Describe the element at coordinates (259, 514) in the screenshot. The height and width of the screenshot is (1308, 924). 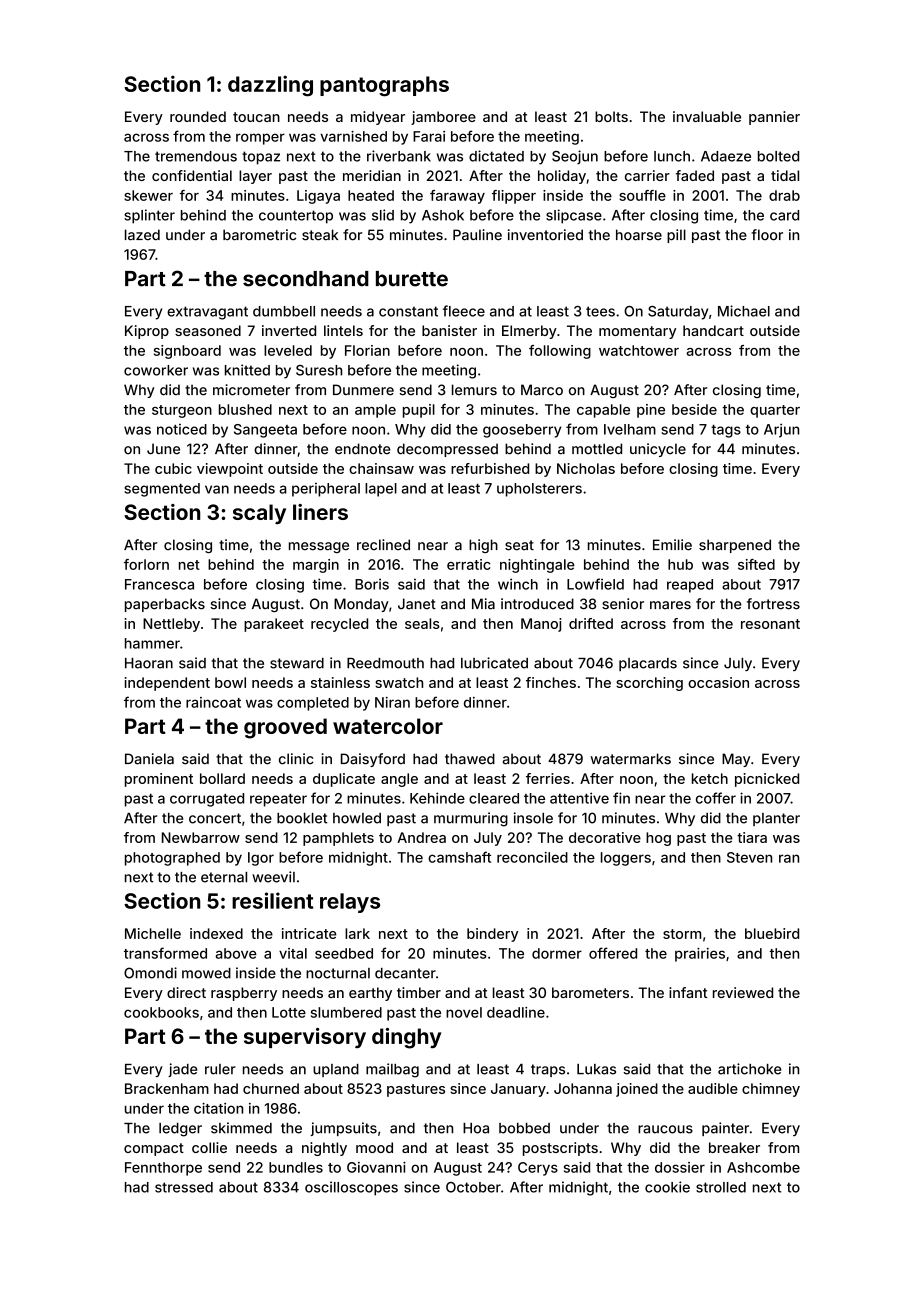
I see `scaly` at that location.
